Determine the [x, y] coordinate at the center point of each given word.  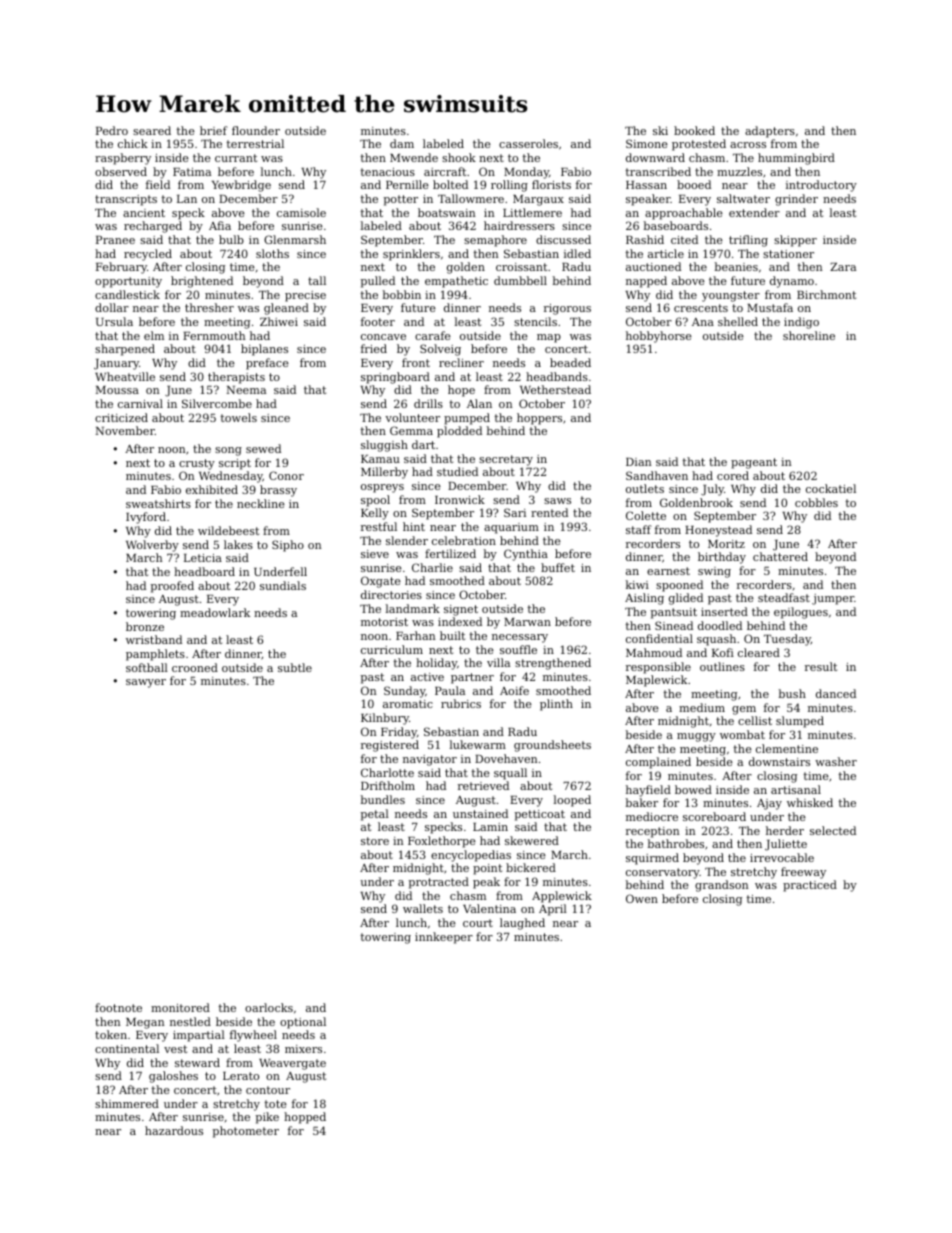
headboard [204, 571]
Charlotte [387, 772]
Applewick [562, 897]
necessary [520, 638]
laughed [522, 924]
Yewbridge [241, 186]
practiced [810, 886]
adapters [770, 132]
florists [551, 184]
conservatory [663, 873]
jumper [833, 599]
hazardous [174, 1130]
